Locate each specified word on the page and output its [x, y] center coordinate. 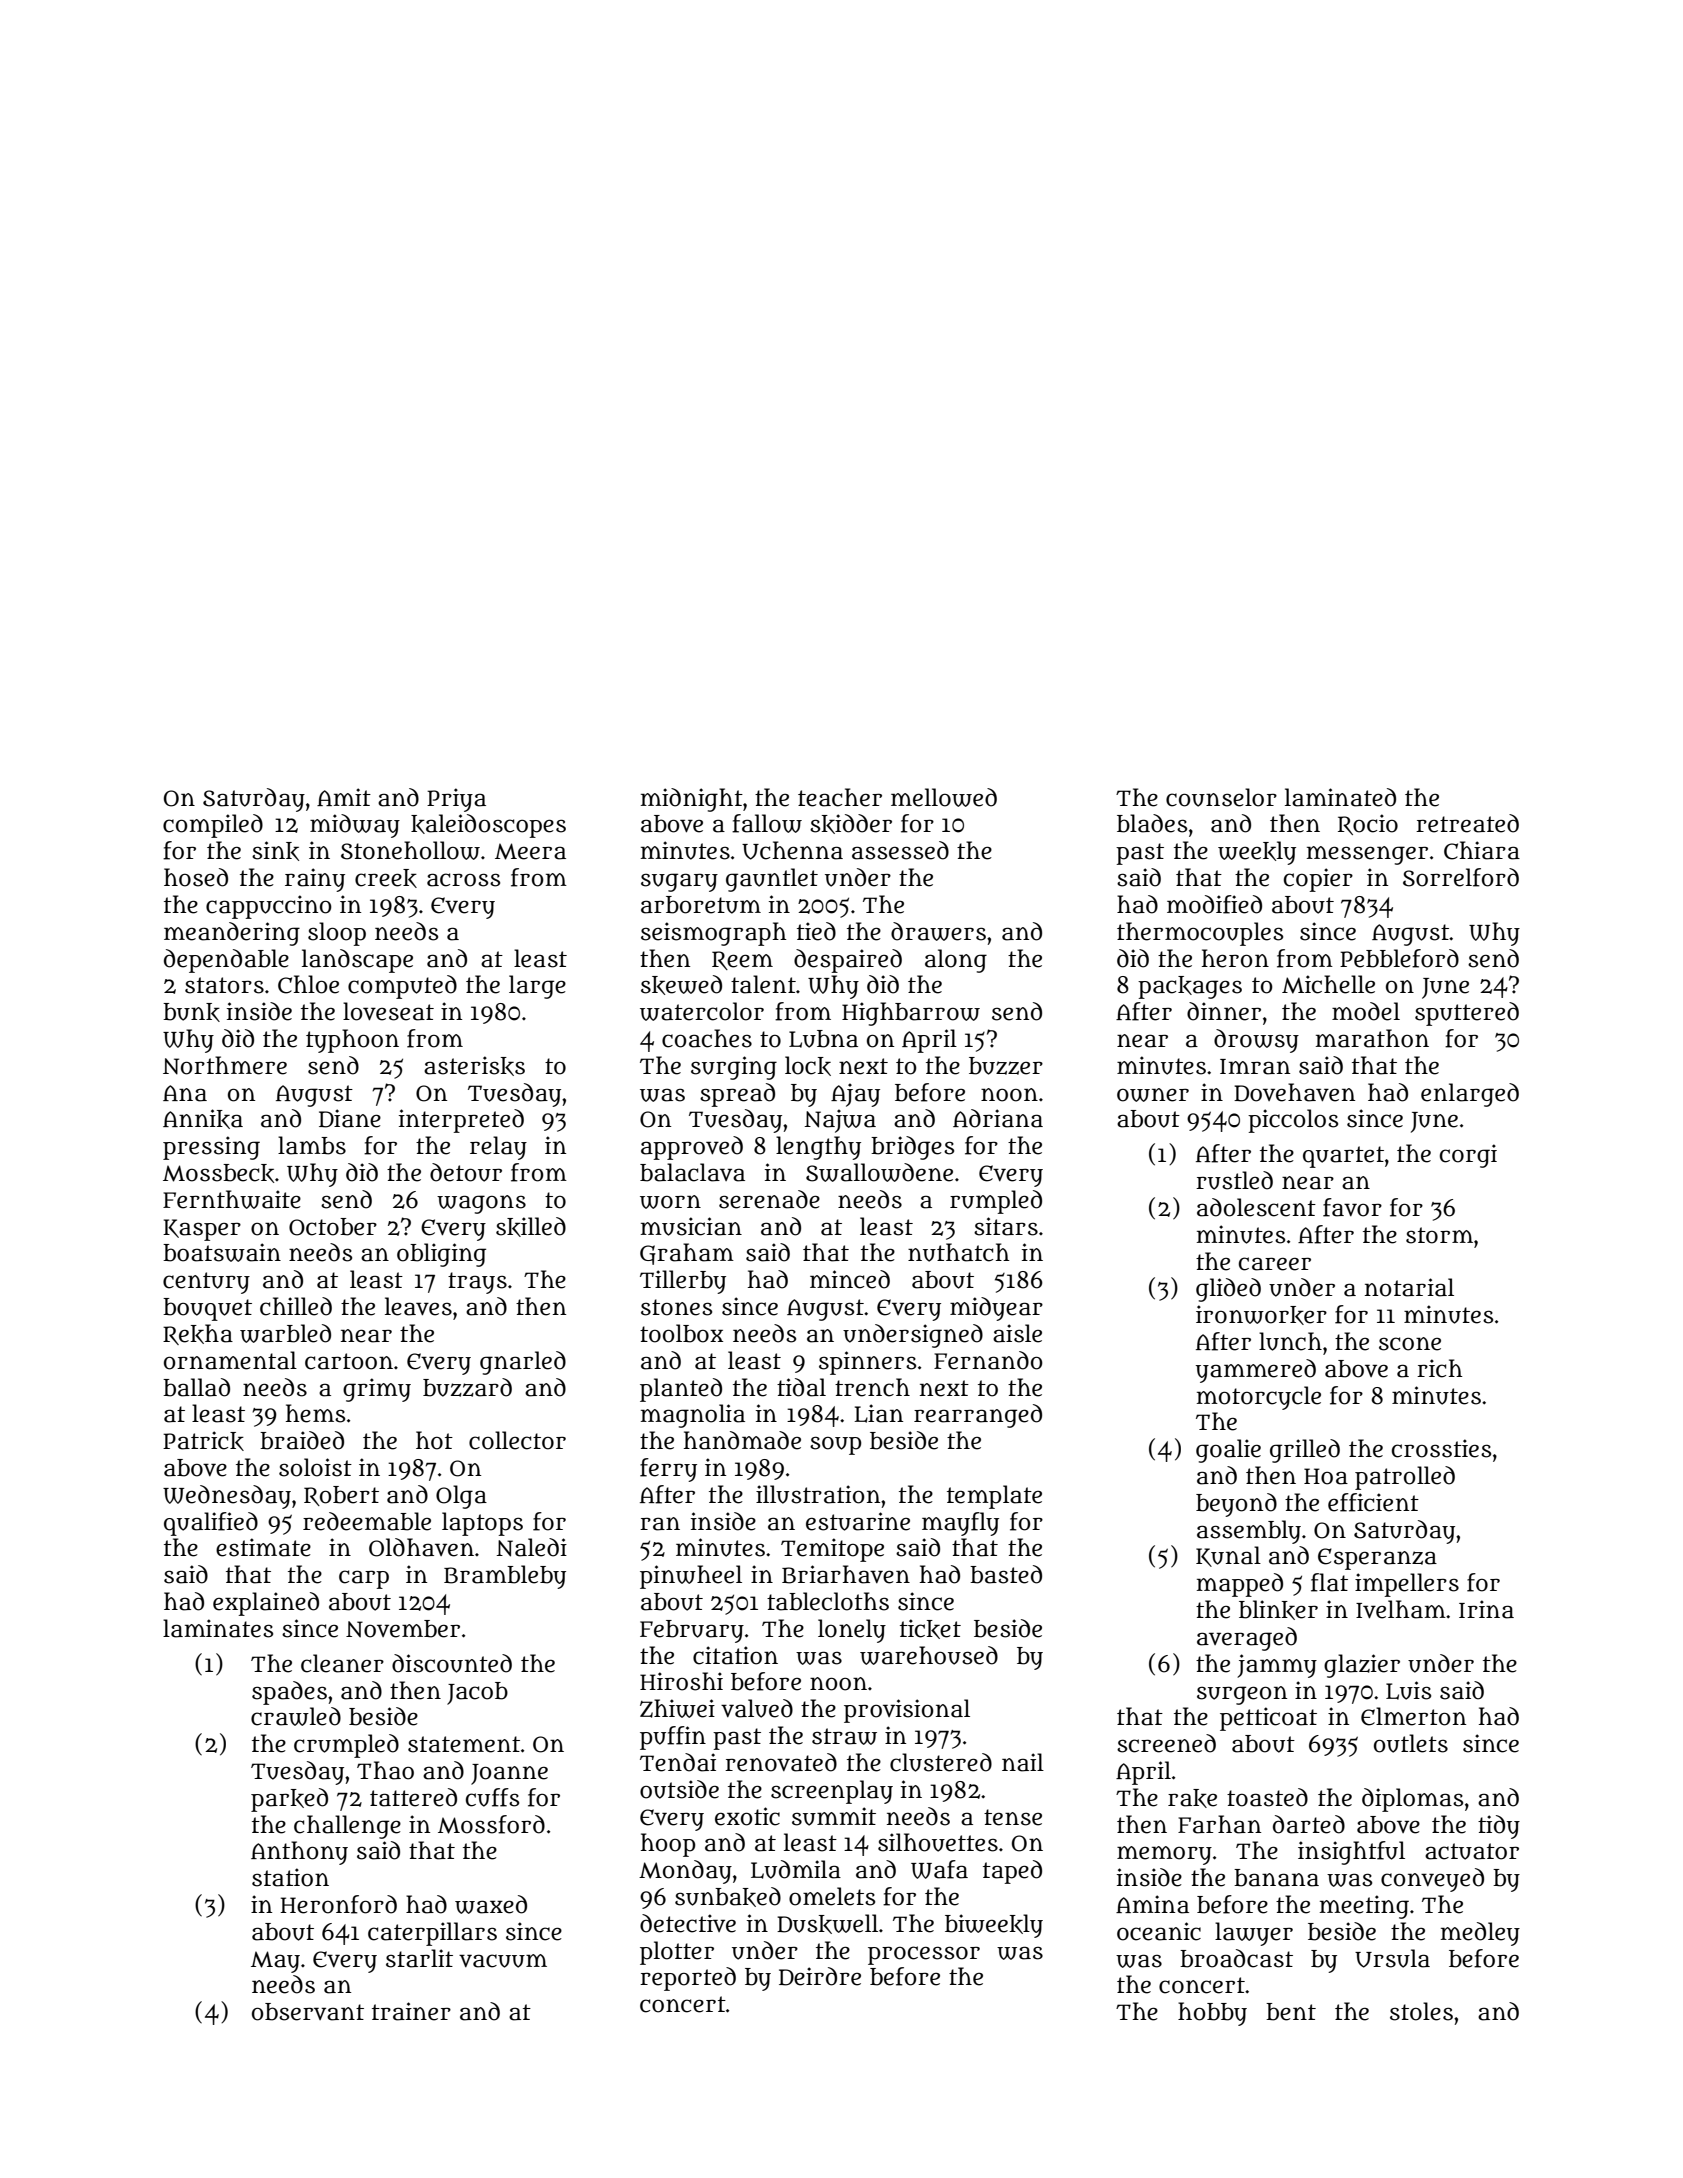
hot [434, 1440]
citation [735, 1655]
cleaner [342, 1663]
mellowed [944, 797]
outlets [1411, 1743]
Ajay [855, 1095]
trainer [411, 2011]
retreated [1467, 823]
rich [1439, 1368]
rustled [1234, 1180]
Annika [203, 1119]
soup [835, 1445]
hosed [196, 877]
